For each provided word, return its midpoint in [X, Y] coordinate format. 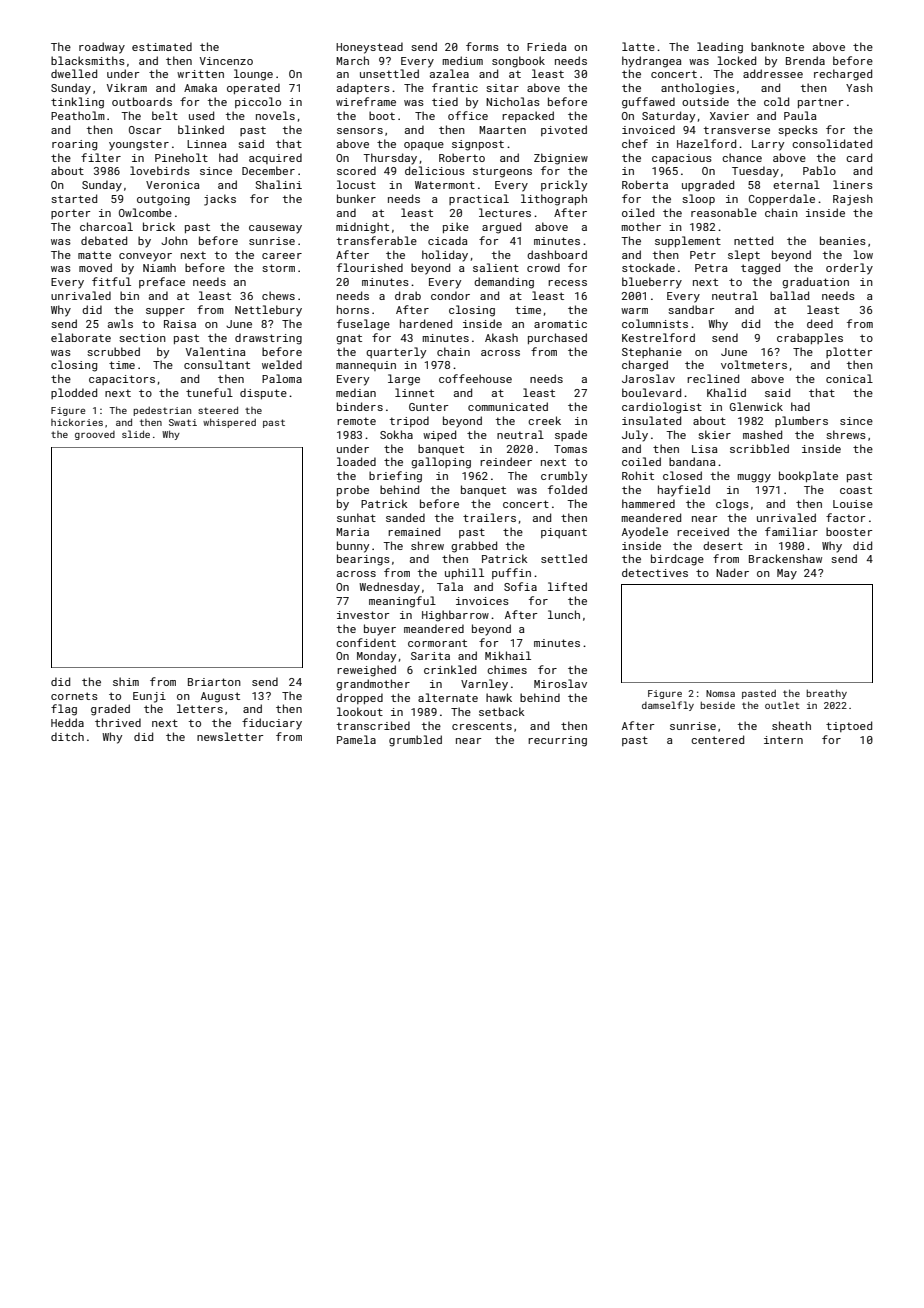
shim [126, 681]
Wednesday [389, 588]
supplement [688, 241]
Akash [501, 337]
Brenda [805, 60]
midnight [362, 228]
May [787, 574]
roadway [102, 48]
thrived [118, 722]
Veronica [173, 185]
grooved [95, 435]
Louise [853, 504]
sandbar [691, 309]
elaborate [81, 337]
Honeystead [369, 48]
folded [567, 489]
